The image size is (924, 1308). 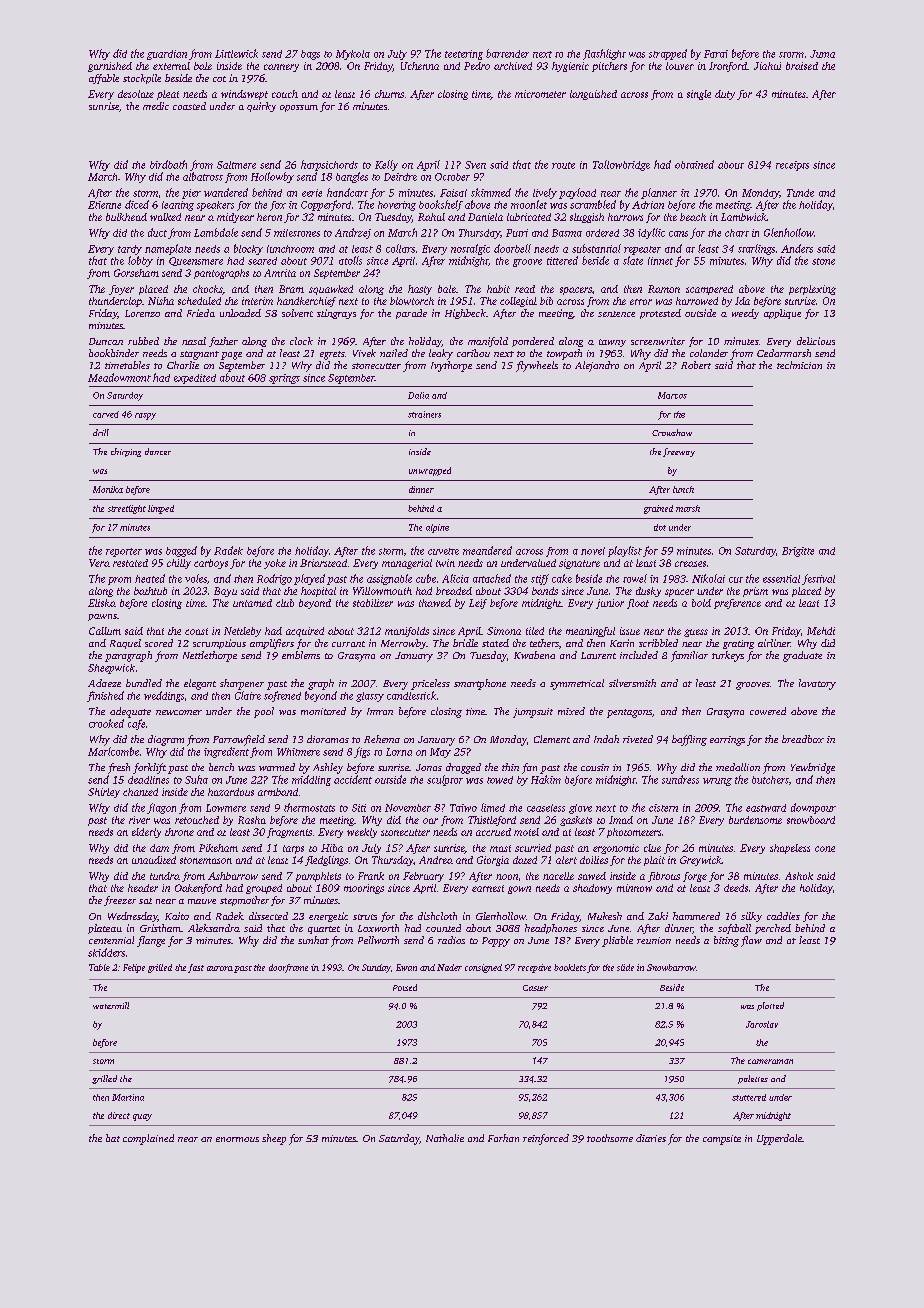 What do you see at coordinates (148, 1139) in the page?
I see `complained` at bounding box center [148, 1139].
